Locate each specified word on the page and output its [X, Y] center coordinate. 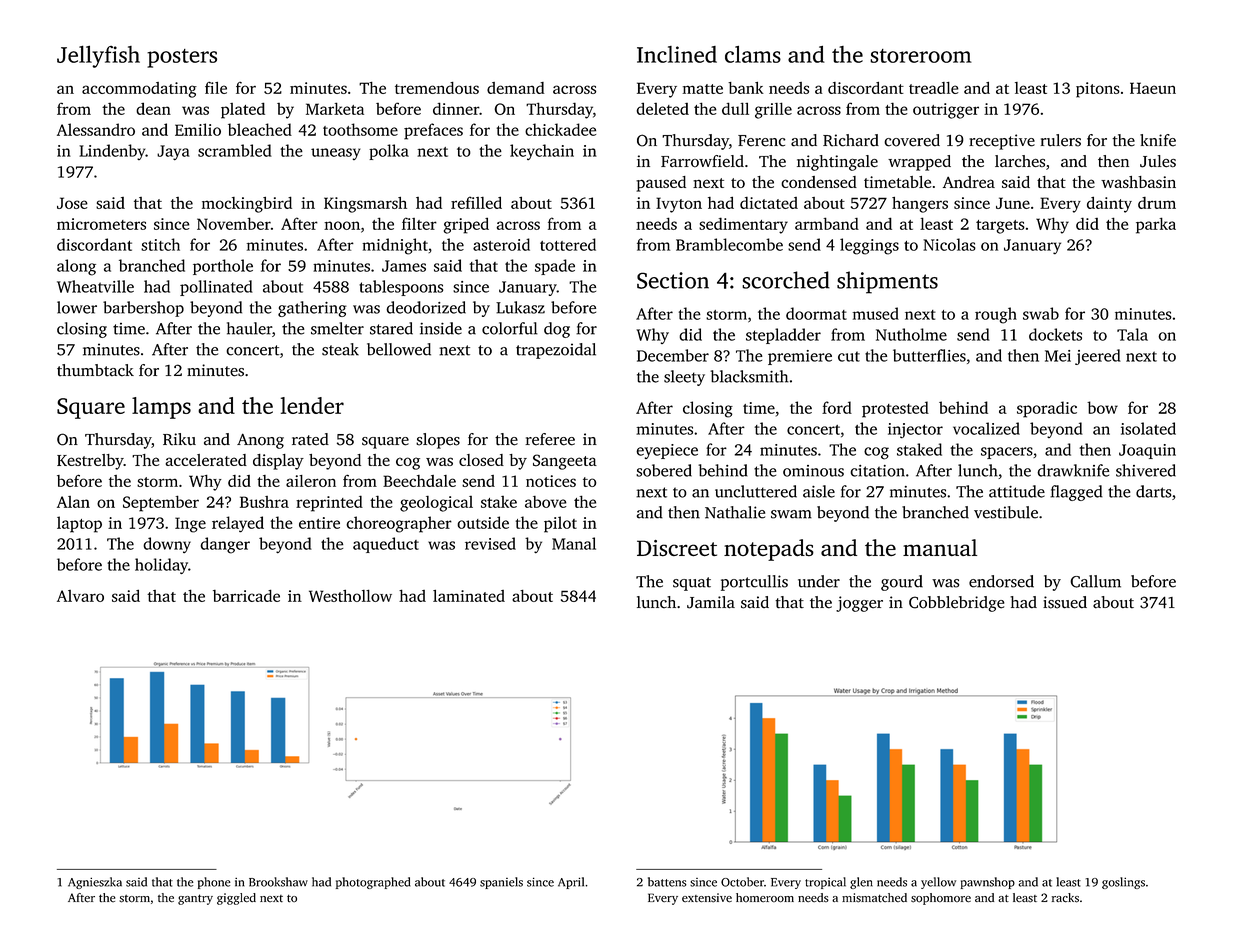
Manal [574, 543]
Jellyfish [98, 56]
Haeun [1153, 88]
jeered [1098, 357]
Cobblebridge [956, 604]
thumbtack [95, 370]
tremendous [437, 88]
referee [550, 439]
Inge [190, 525]
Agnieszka [95, 883]
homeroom [765, 898]
